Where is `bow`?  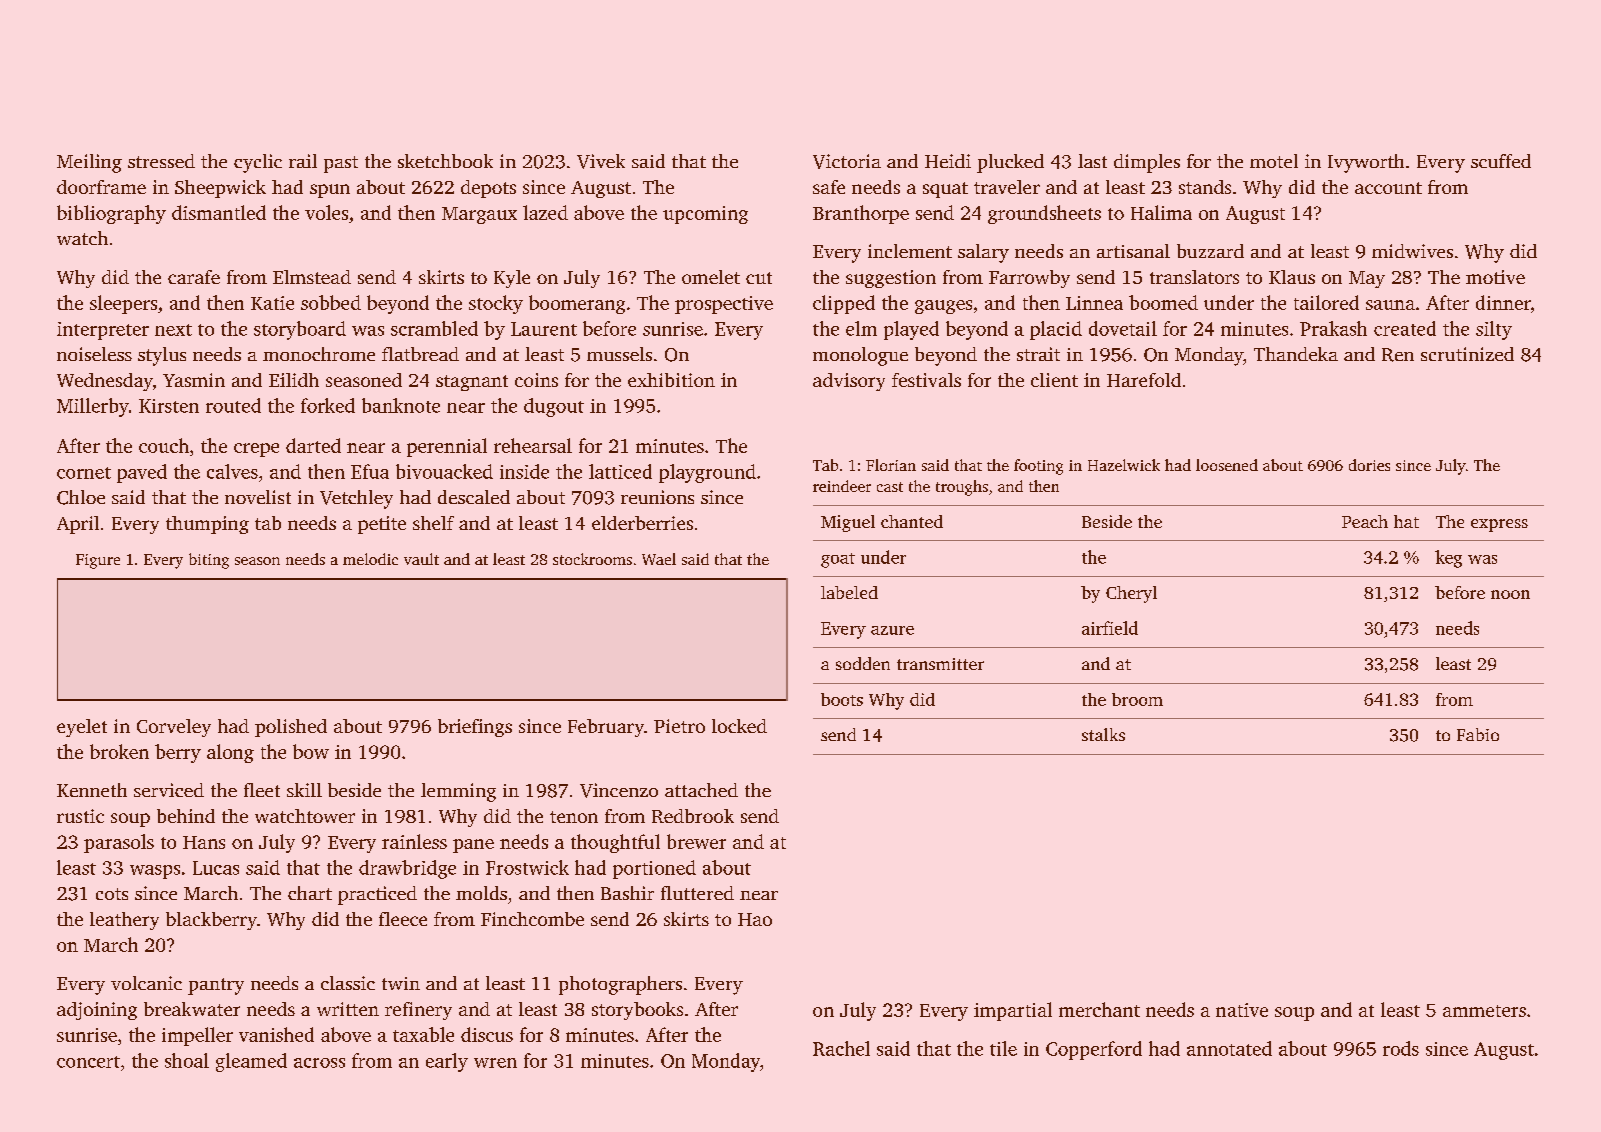
bow is located at coordinates (311, 751).
